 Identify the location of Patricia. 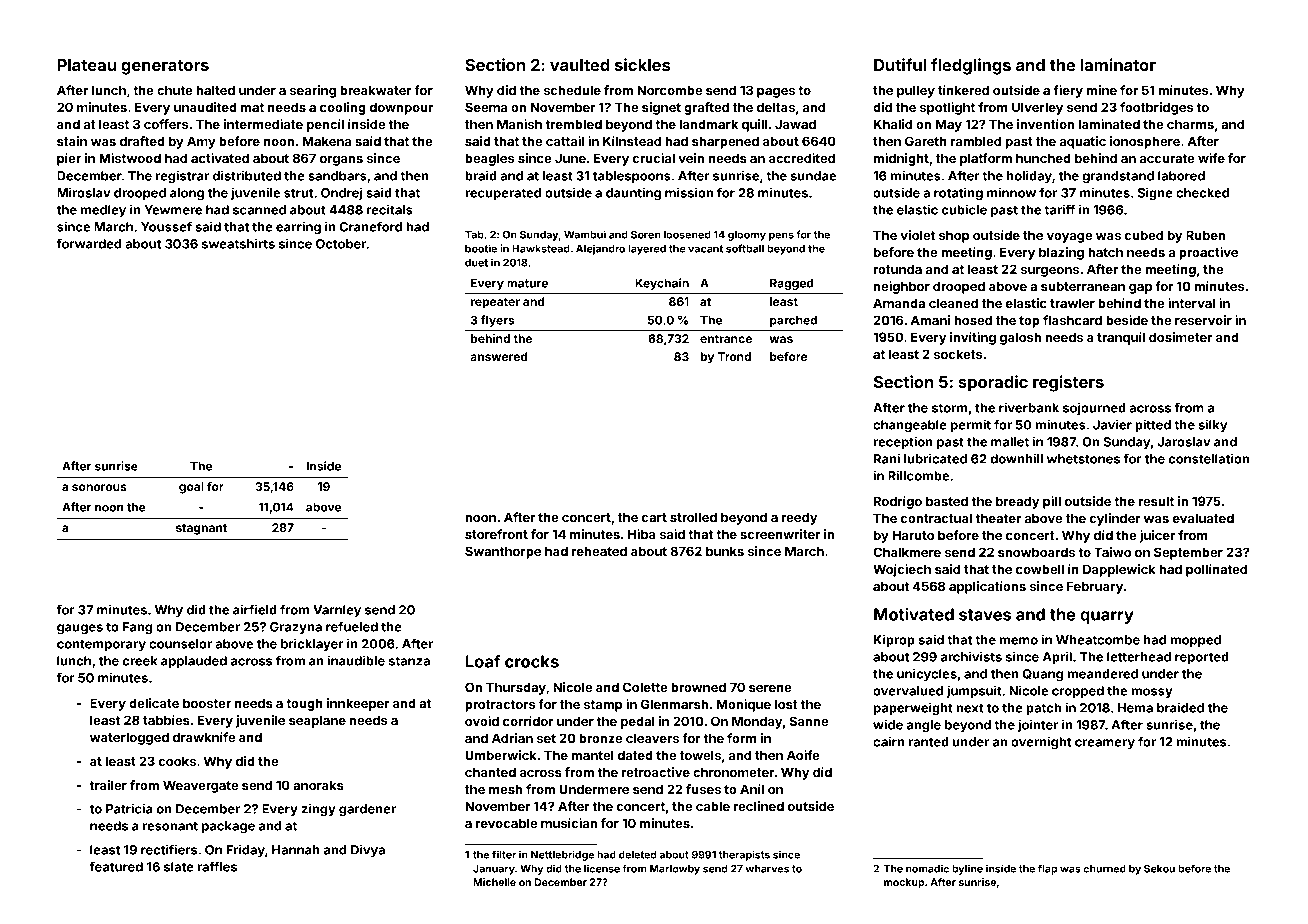
(129, 808).
